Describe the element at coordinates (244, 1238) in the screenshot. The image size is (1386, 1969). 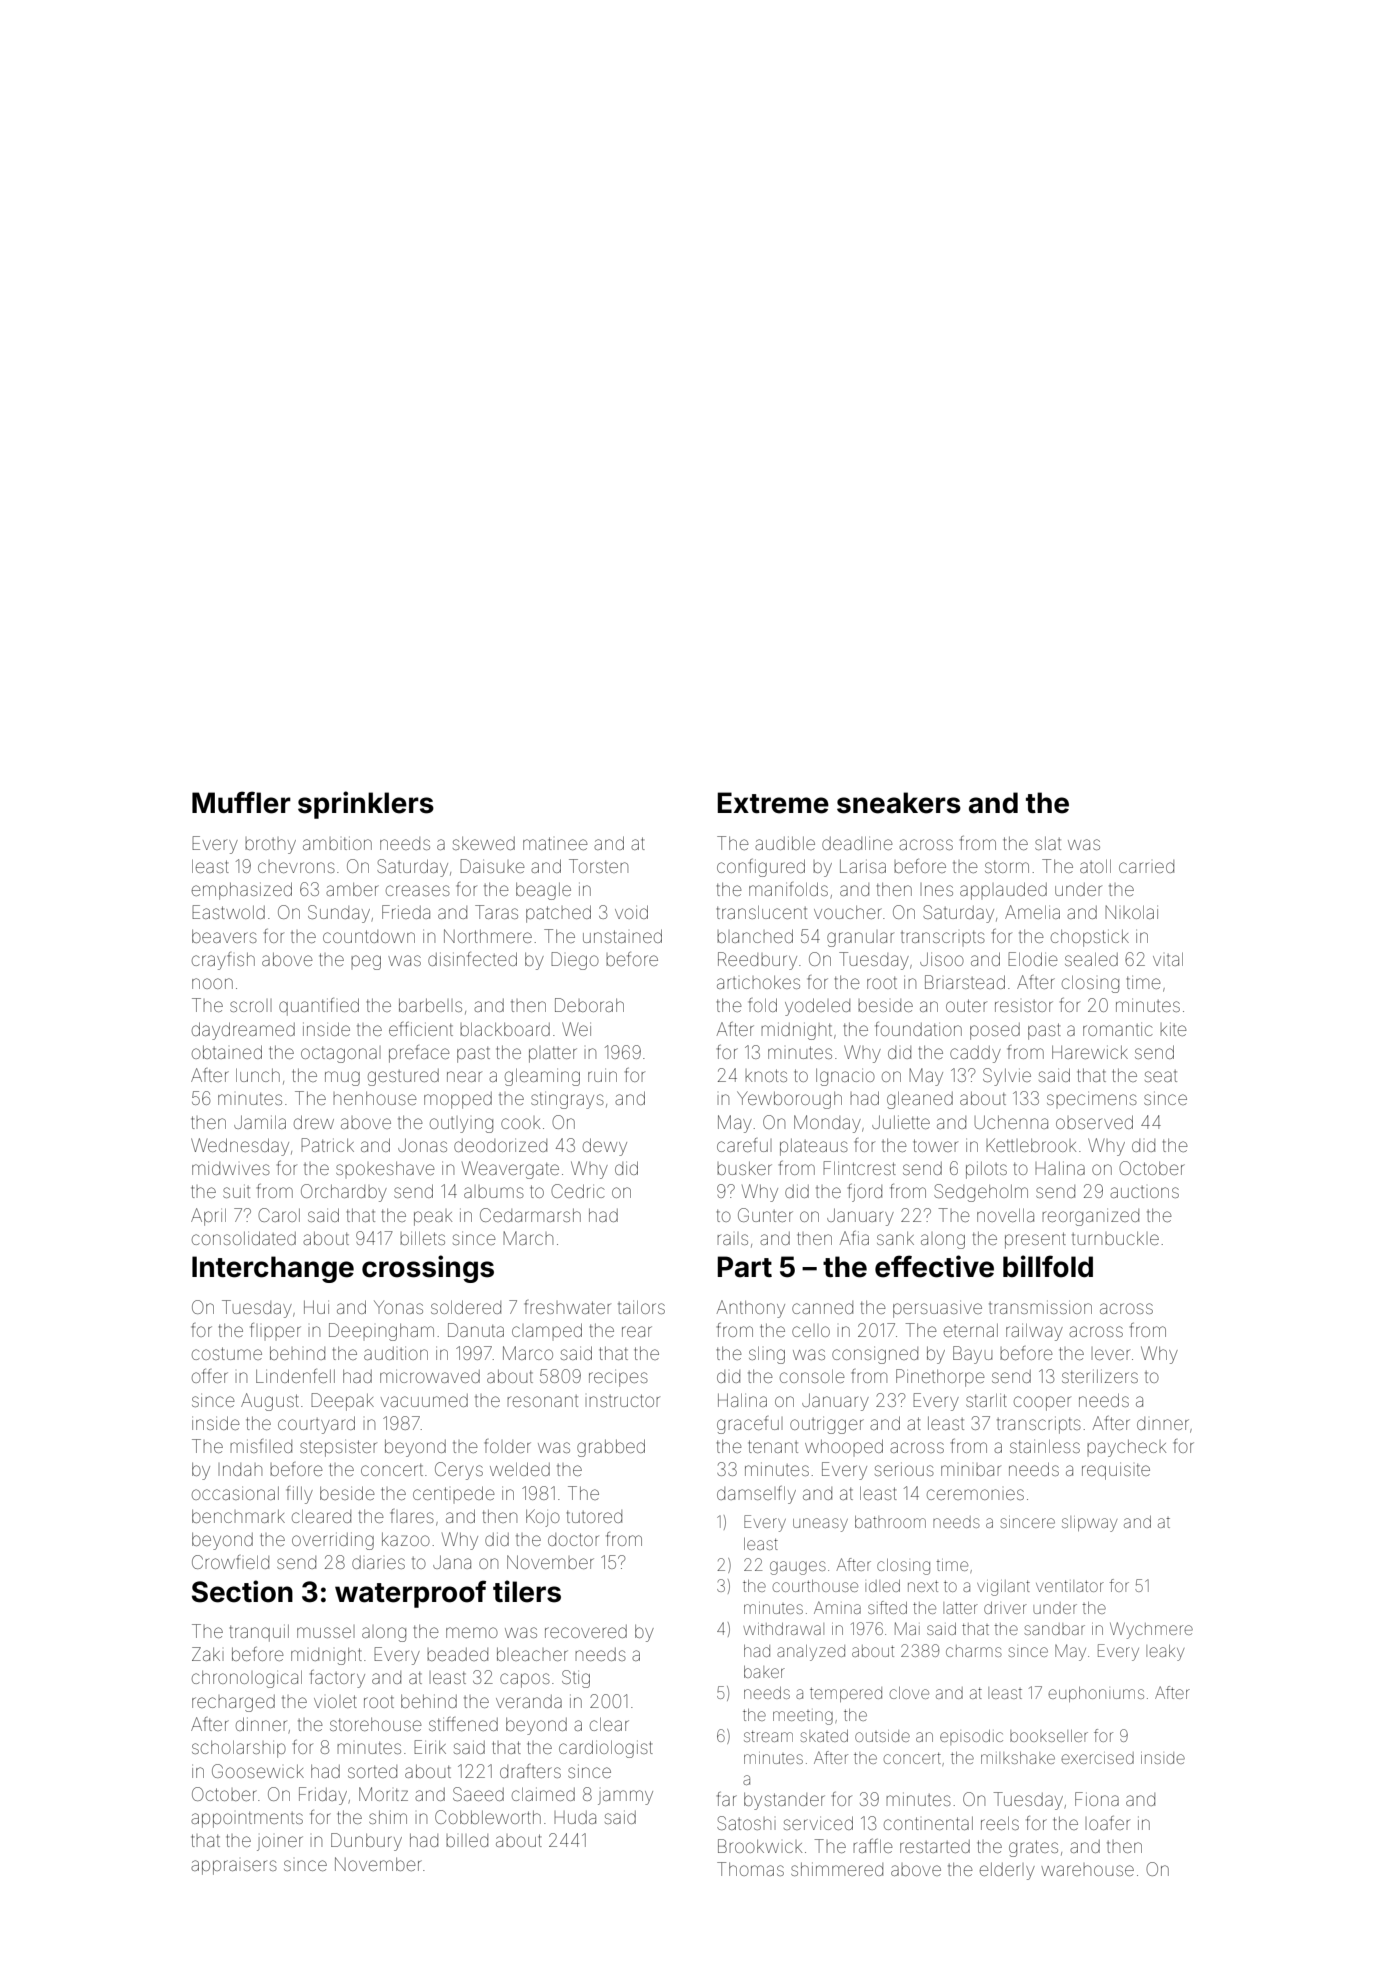
I see `consolidated` at that location.
